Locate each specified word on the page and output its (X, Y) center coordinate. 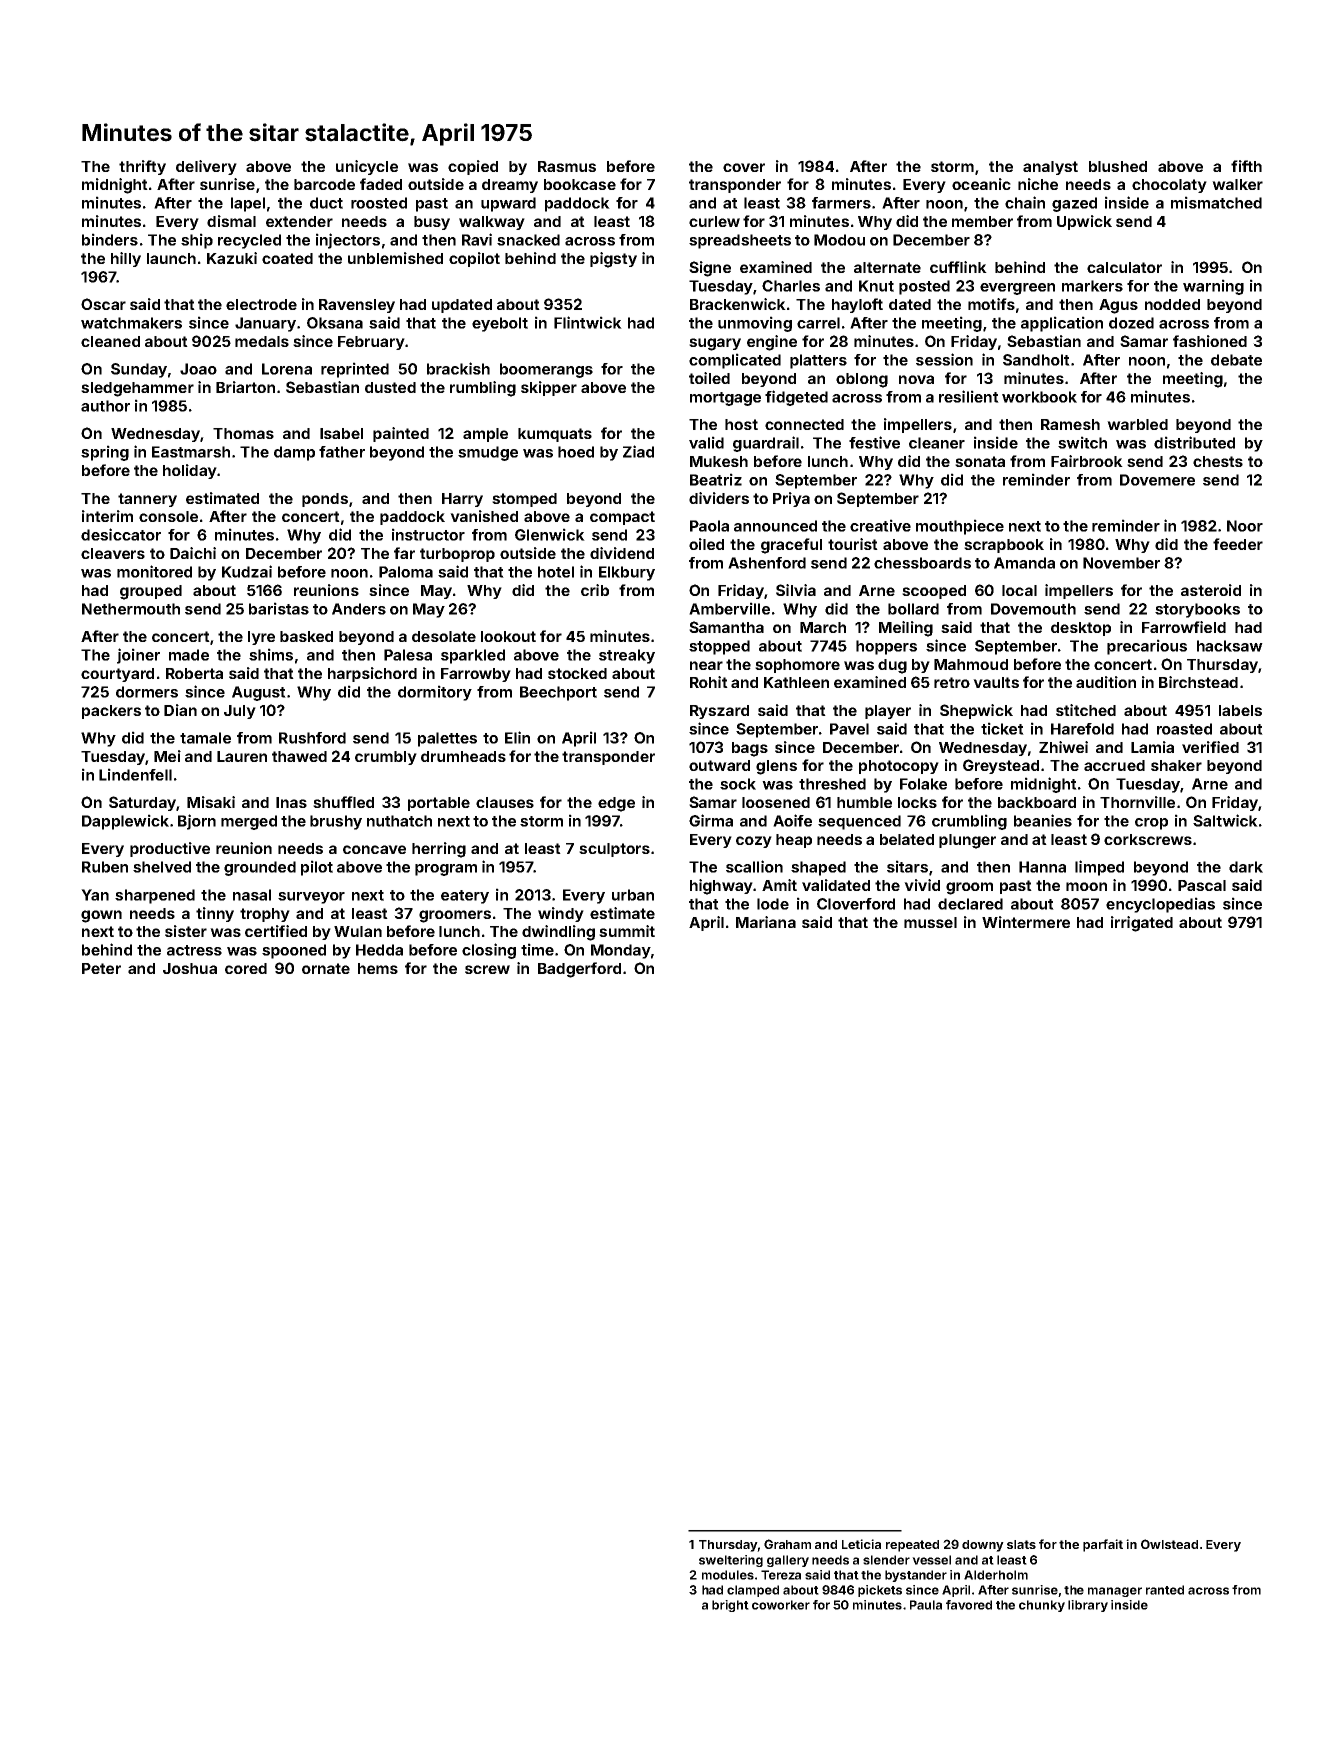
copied (473, 167)
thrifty (142, 167)
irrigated (1142, 924)
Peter (101, 968)
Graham (787, 1544)
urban (633, 895)
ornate (326, 968)
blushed (1118, 166)
